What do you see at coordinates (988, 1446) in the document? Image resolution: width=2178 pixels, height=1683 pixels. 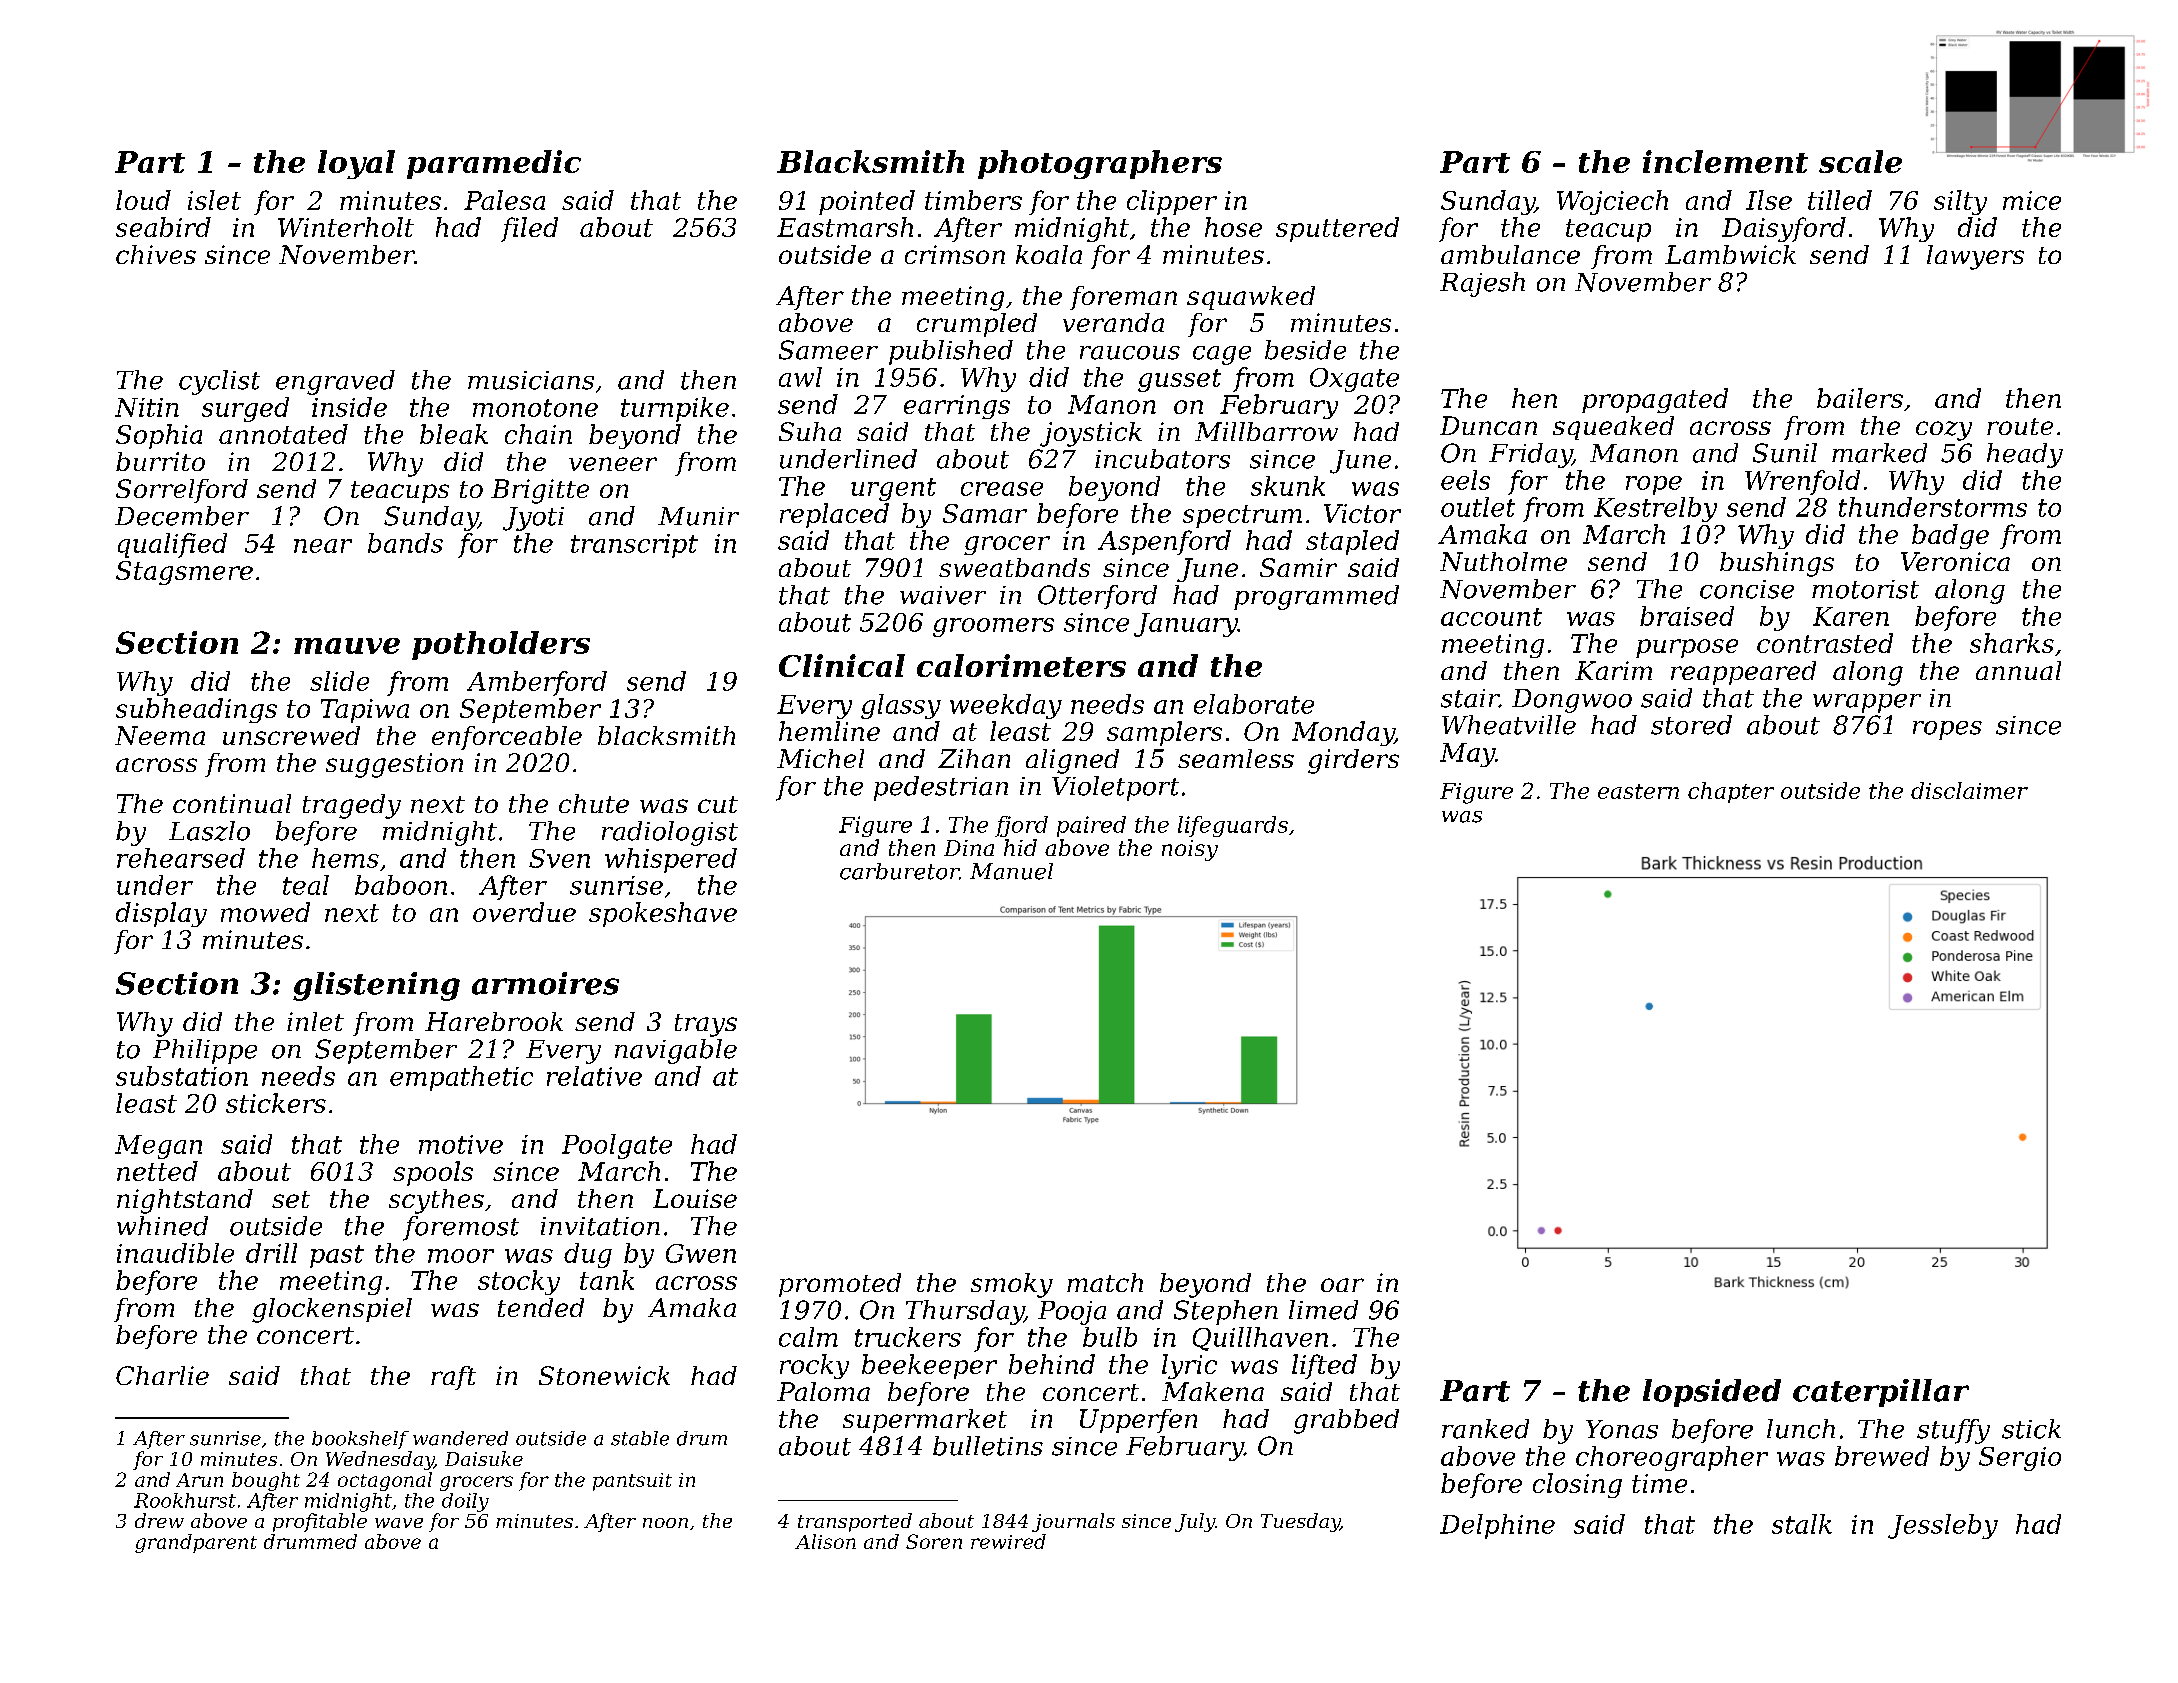 I see `bulletins` at bounding box center [988, 1446].
